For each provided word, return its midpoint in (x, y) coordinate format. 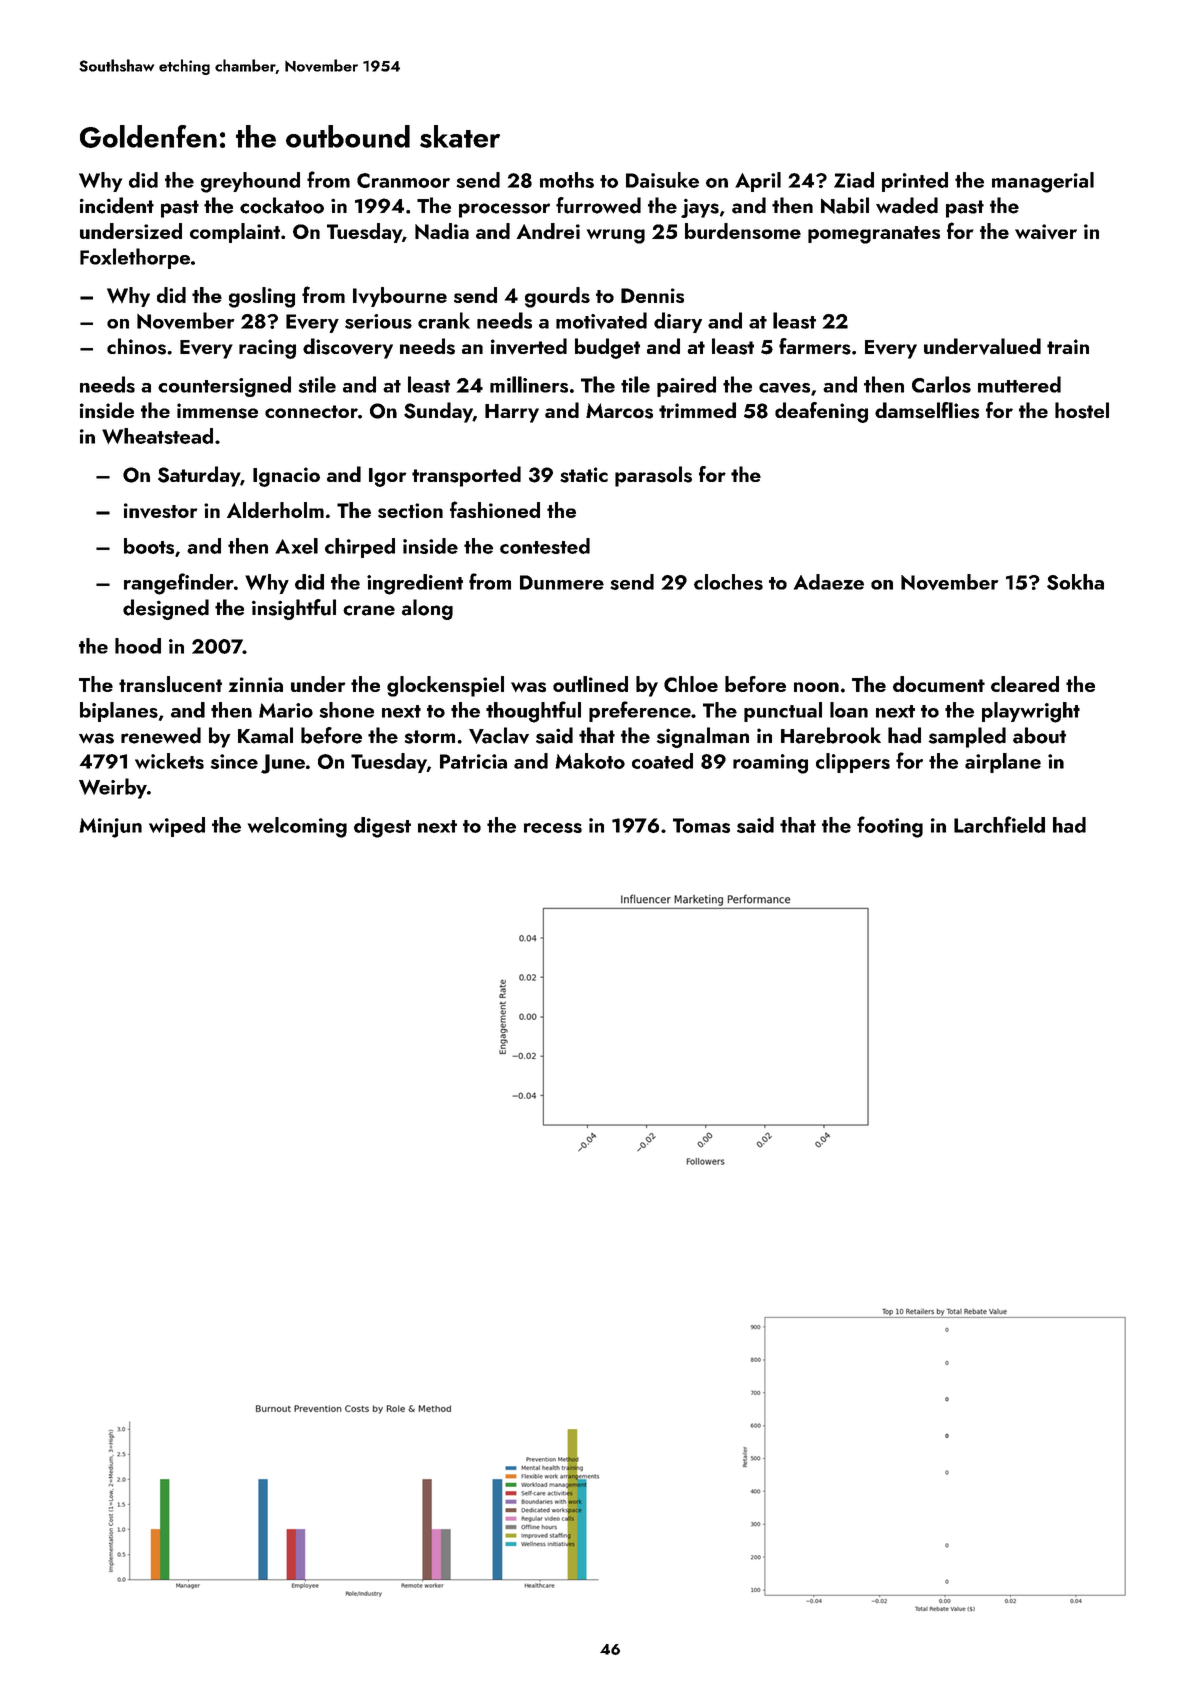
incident (117, 205)
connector (311, 411)
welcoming (297, 827)
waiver (1046, 232)
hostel (1082, 410)
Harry (512, 413)
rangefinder (179, 584)
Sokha (1075, 582)
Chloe (691, 684)
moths (567, 180)
